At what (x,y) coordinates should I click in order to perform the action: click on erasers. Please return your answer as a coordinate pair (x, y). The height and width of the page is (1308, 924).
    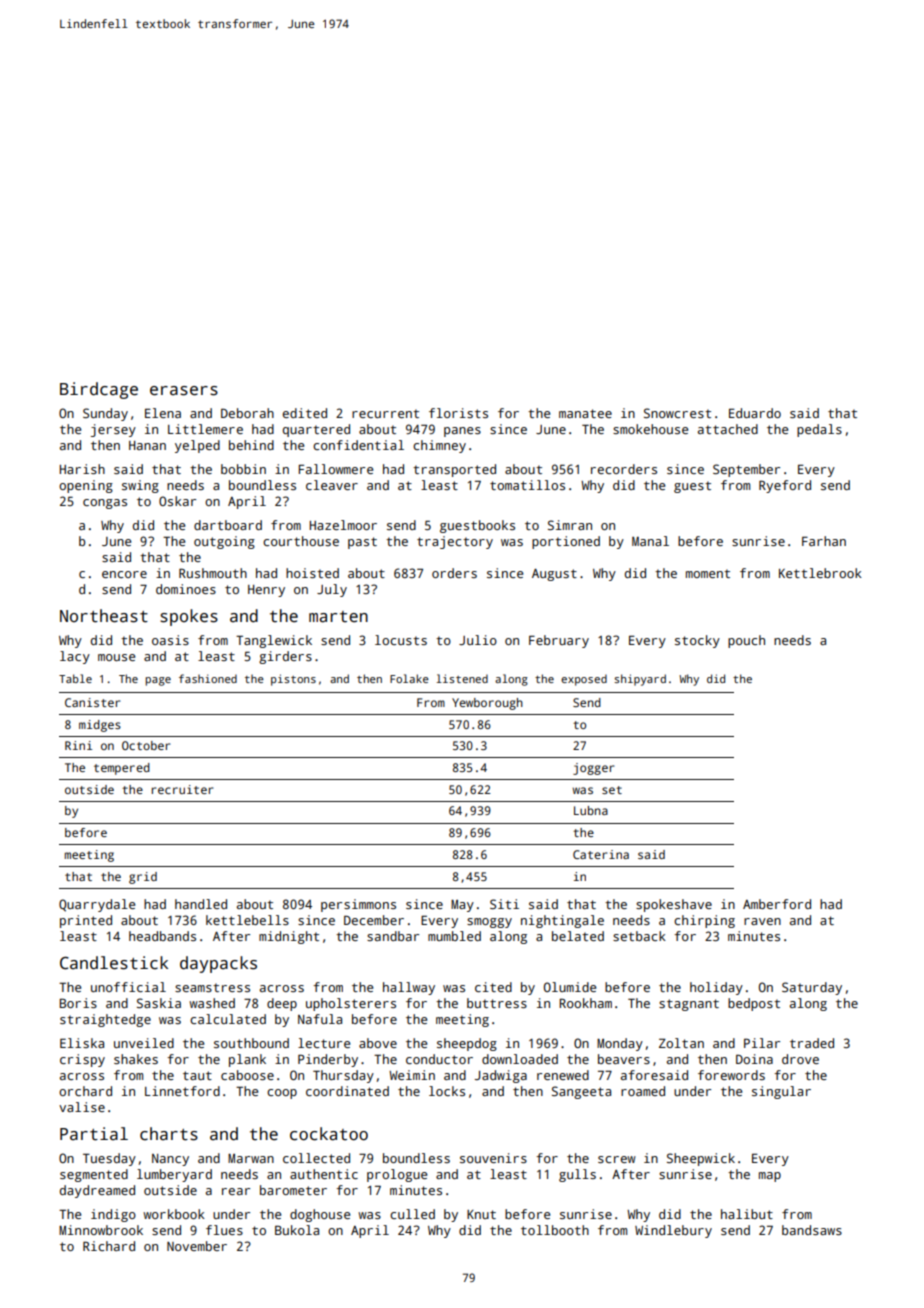
    Looking at the image, I should click on (184, 391).
